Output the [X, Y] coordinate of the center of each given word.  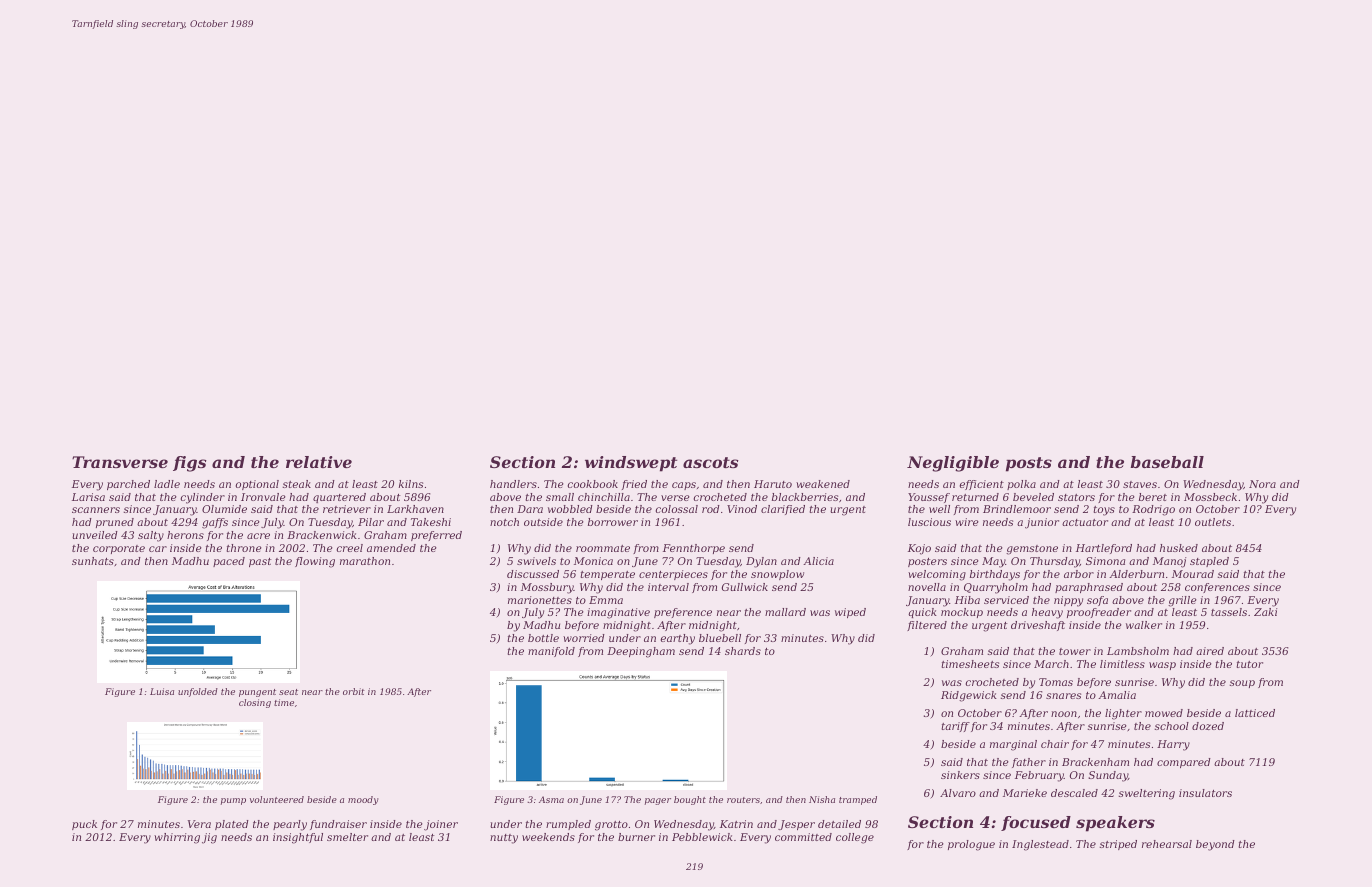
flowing [315, 562]
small [560, 497]
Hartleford [1104, 549]
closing [255, 703]
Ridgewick [969, 696]
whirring [177, 838]
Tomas [1056, 682]
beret [1153, 497]
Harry [1173, 745]
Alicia [818, 561]
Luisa [162, 691]
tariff [955, 727]
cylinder [203, 498]
